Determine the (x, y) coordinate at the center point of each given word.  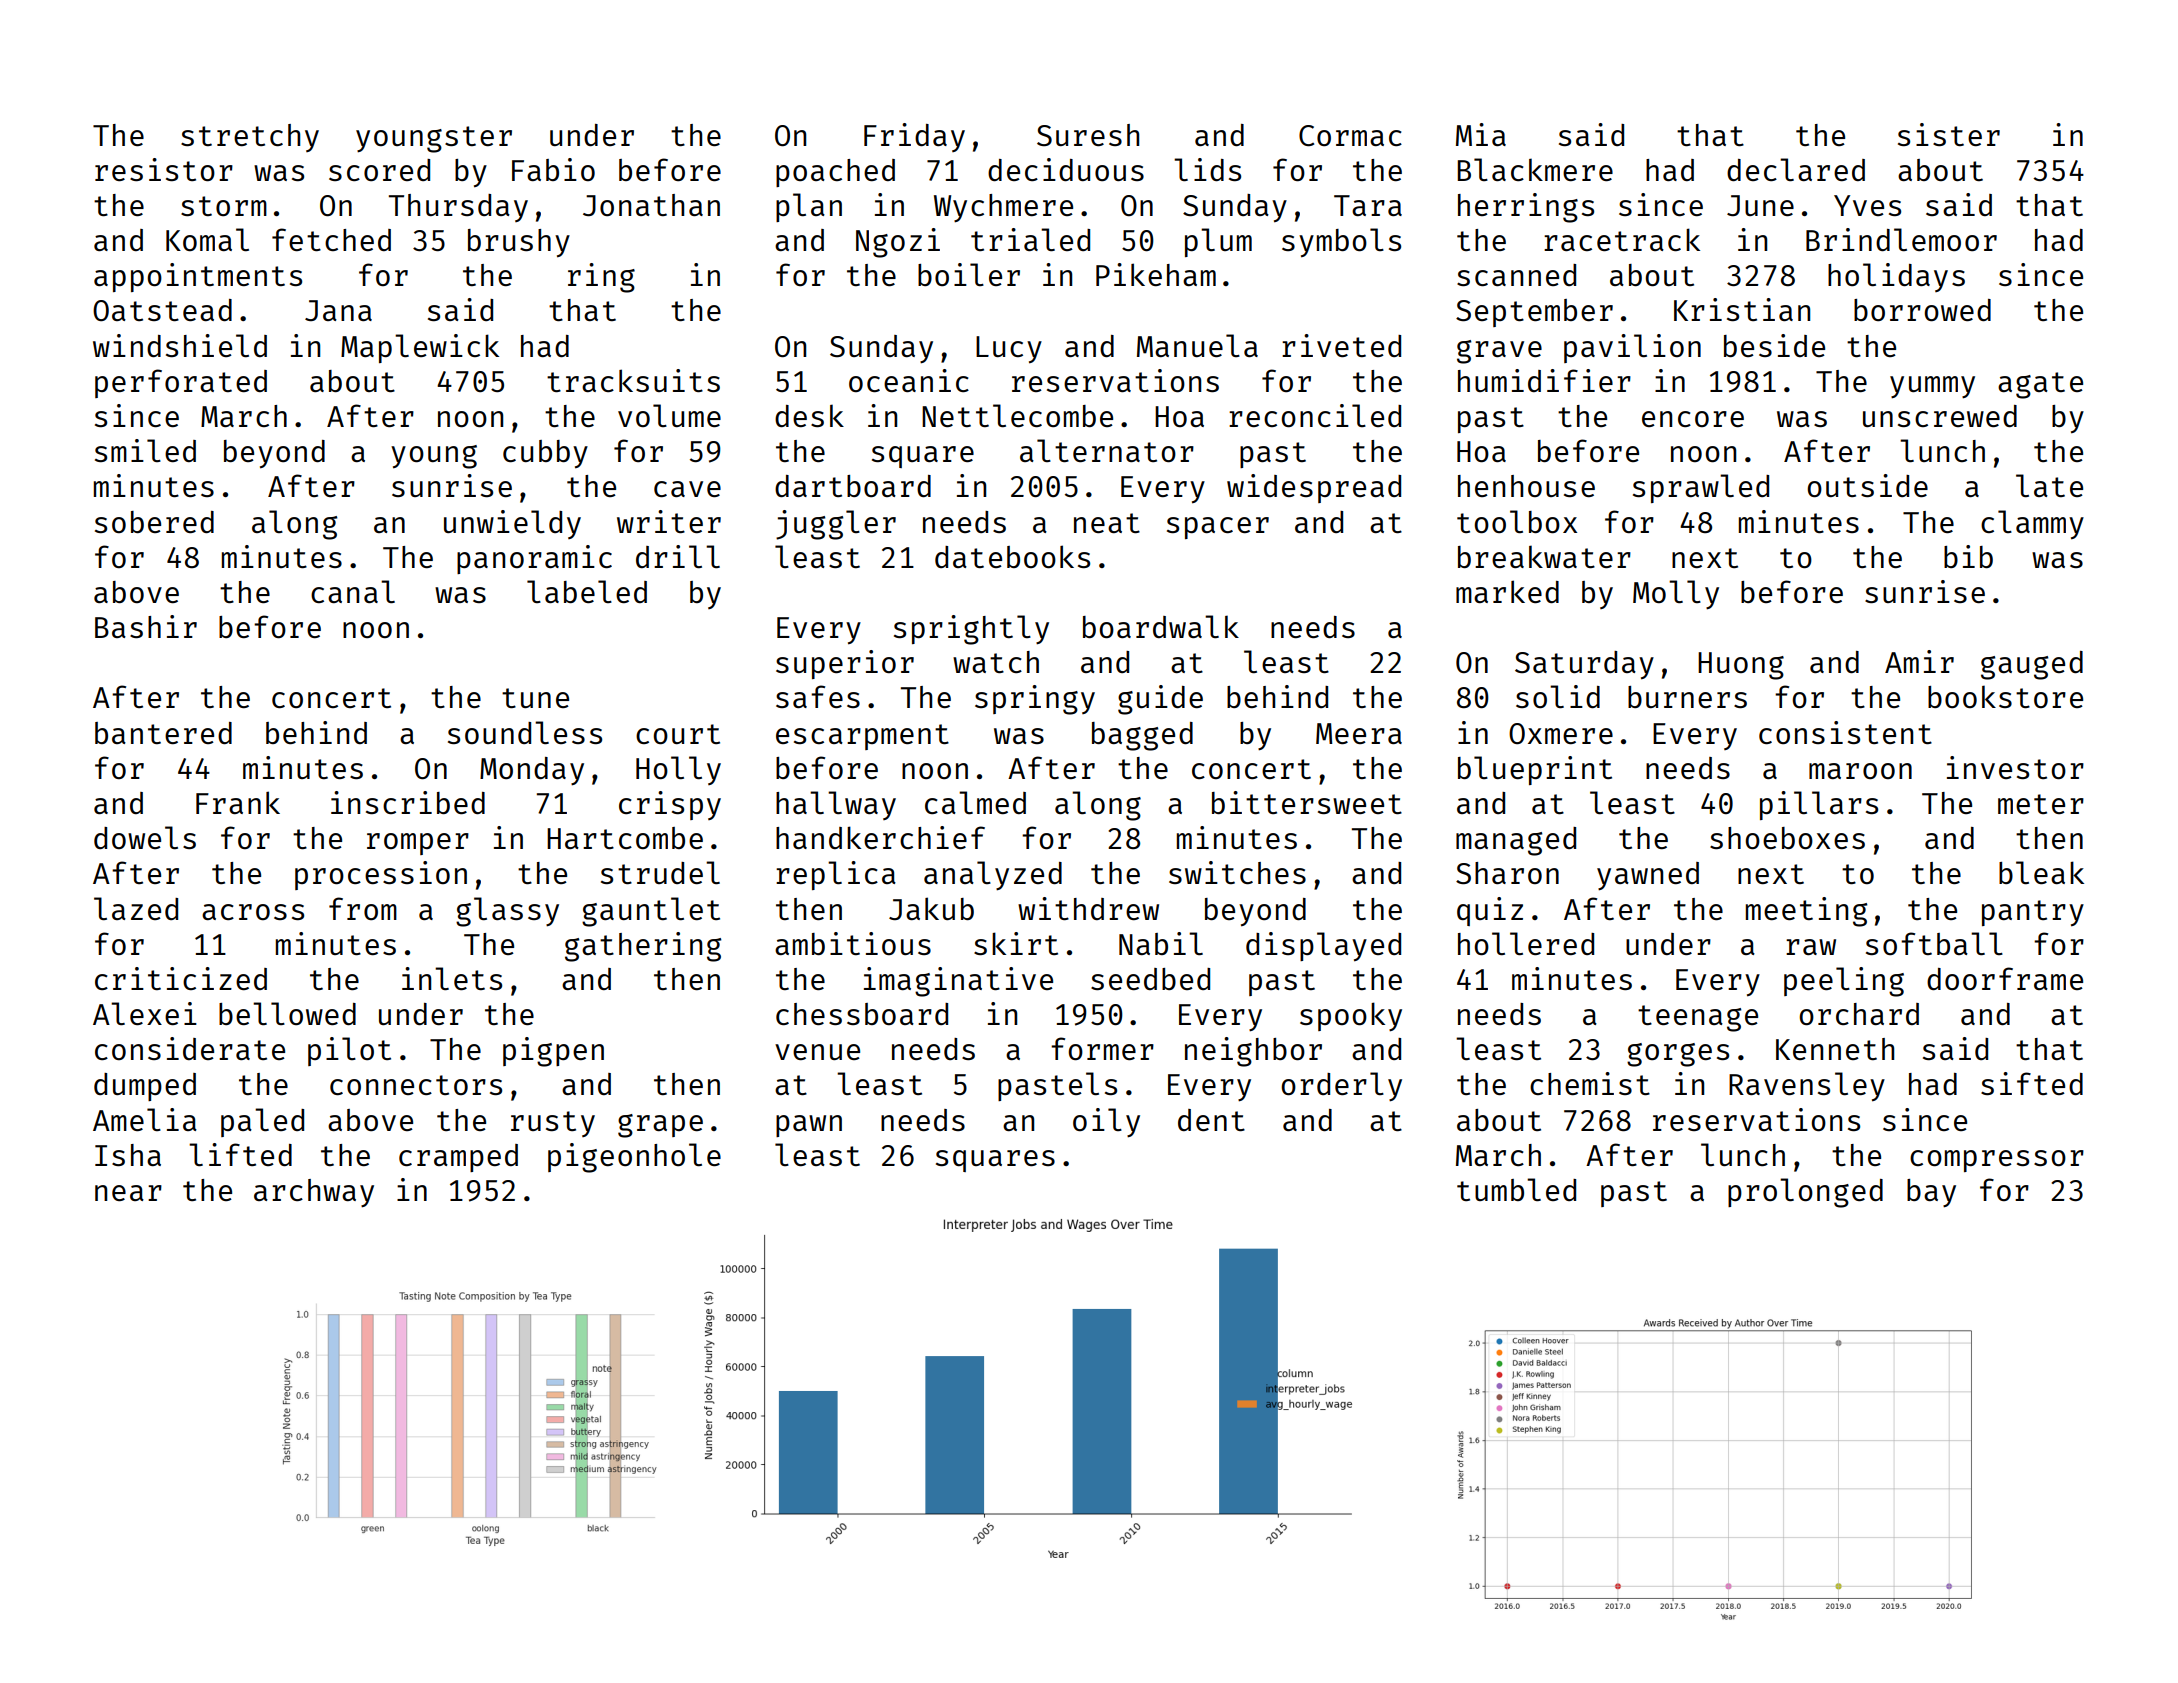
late (2049, 485)
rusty (553, 1124)
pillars (1819, 805)
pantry (2033, 913)
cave (687, 489)
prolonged (1805, 1193)
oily (1106, 1123)
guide (1160, 700)
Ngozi (898, 243)
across (253, 912)
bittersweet (1307, 802)
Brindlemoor (1901, 239)
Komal (207, 239)
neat (1107, 523)
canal (353, 591)
